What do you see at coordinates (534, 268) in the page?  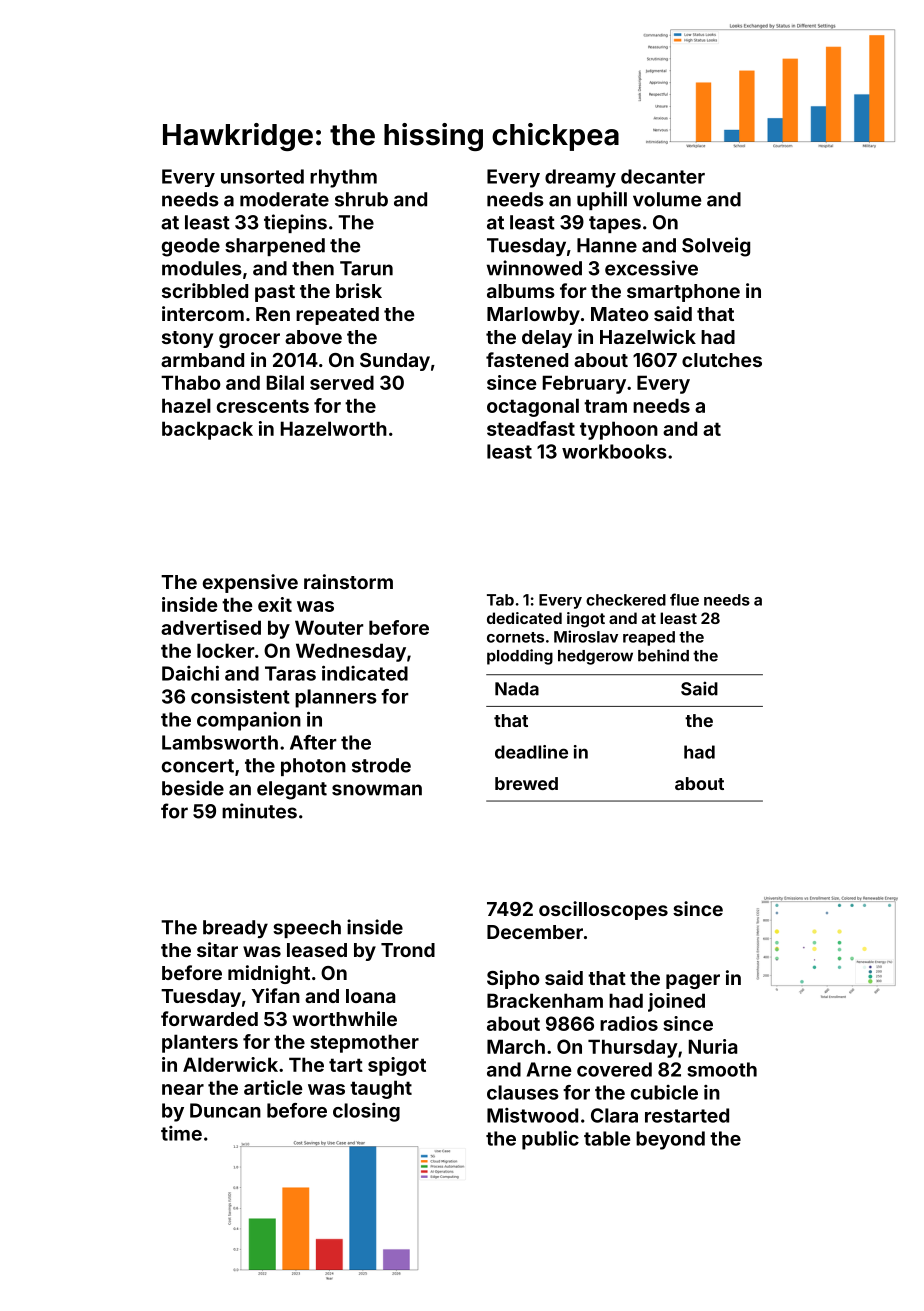 I see `winnowed` at bounding box center [534, 268].
